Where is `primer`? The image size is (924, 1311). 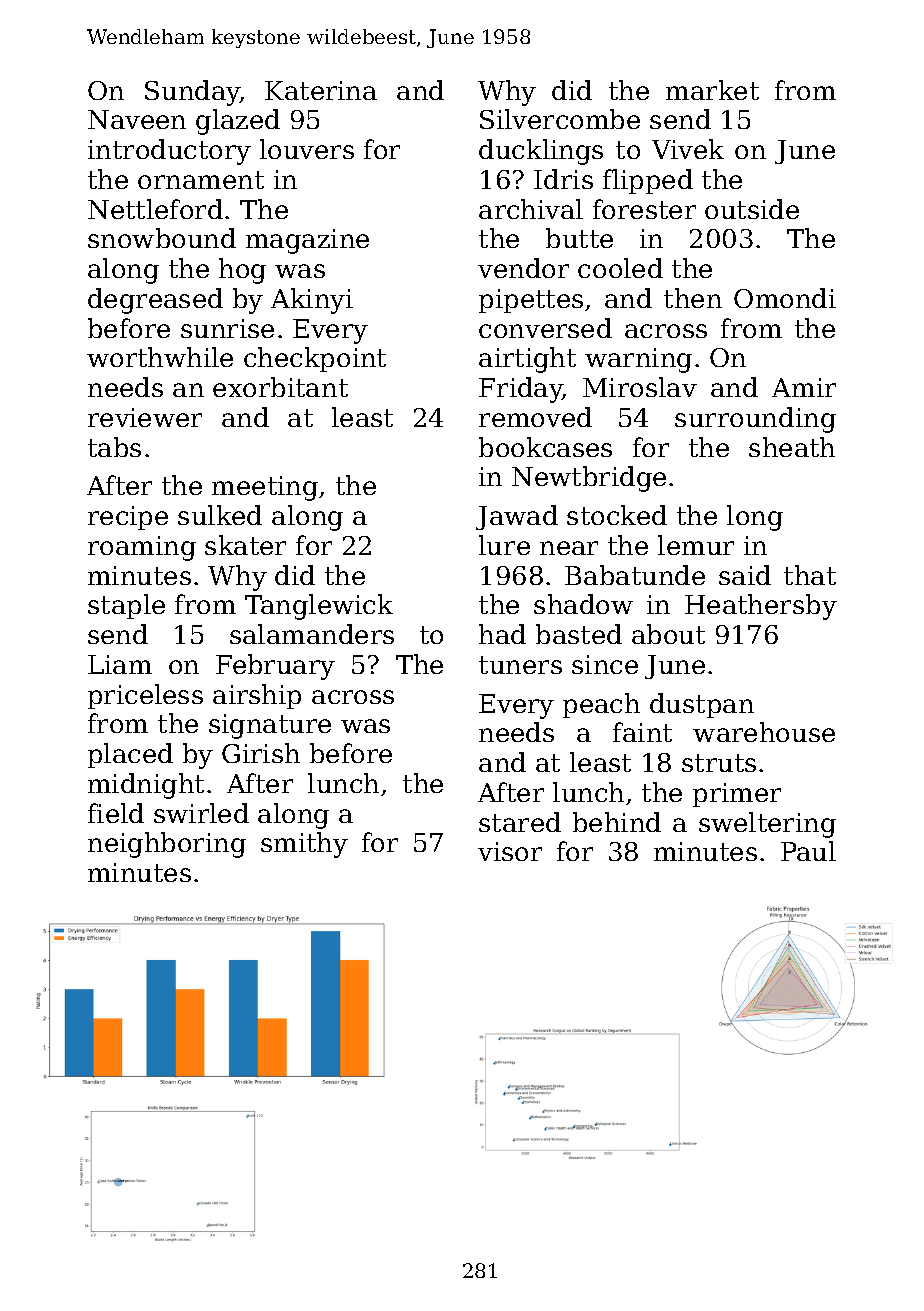 primer is located at coordinates (737, 795).
